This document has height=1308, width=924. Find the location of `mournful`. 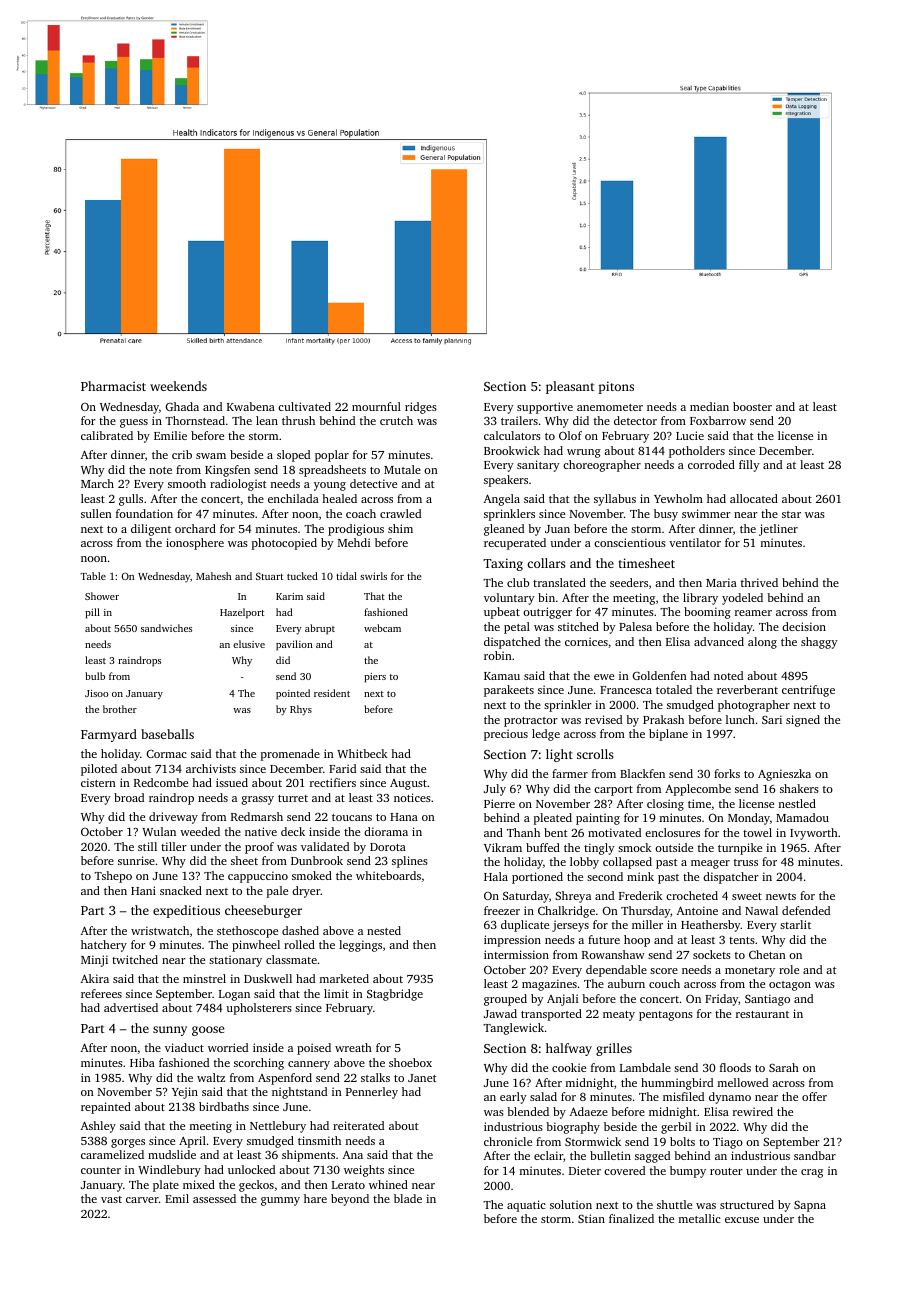

mournful is located at coordinates (376, 406).
